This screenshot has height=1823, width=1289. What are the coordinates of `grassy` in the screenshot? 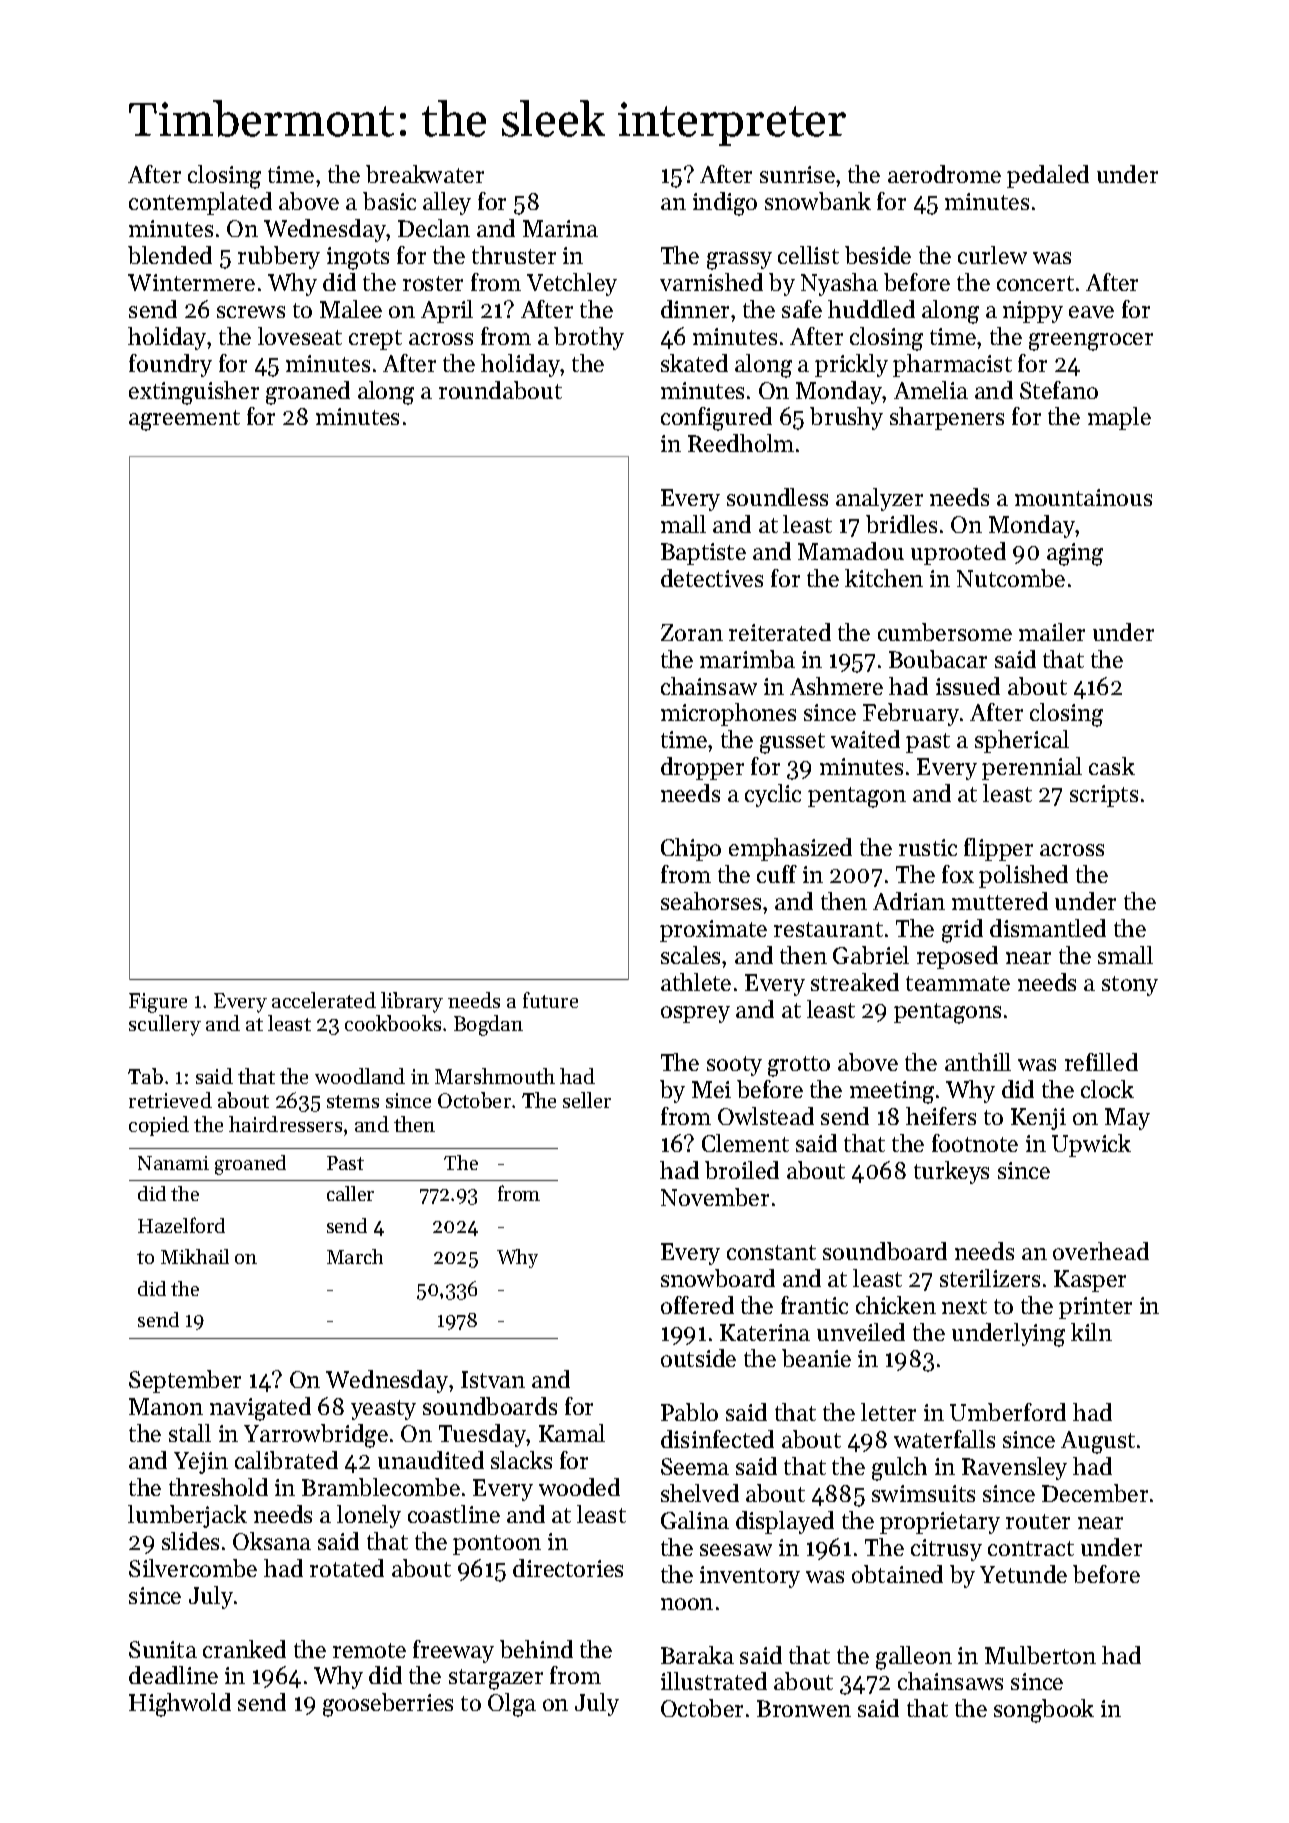 It's located at (739, 261).
